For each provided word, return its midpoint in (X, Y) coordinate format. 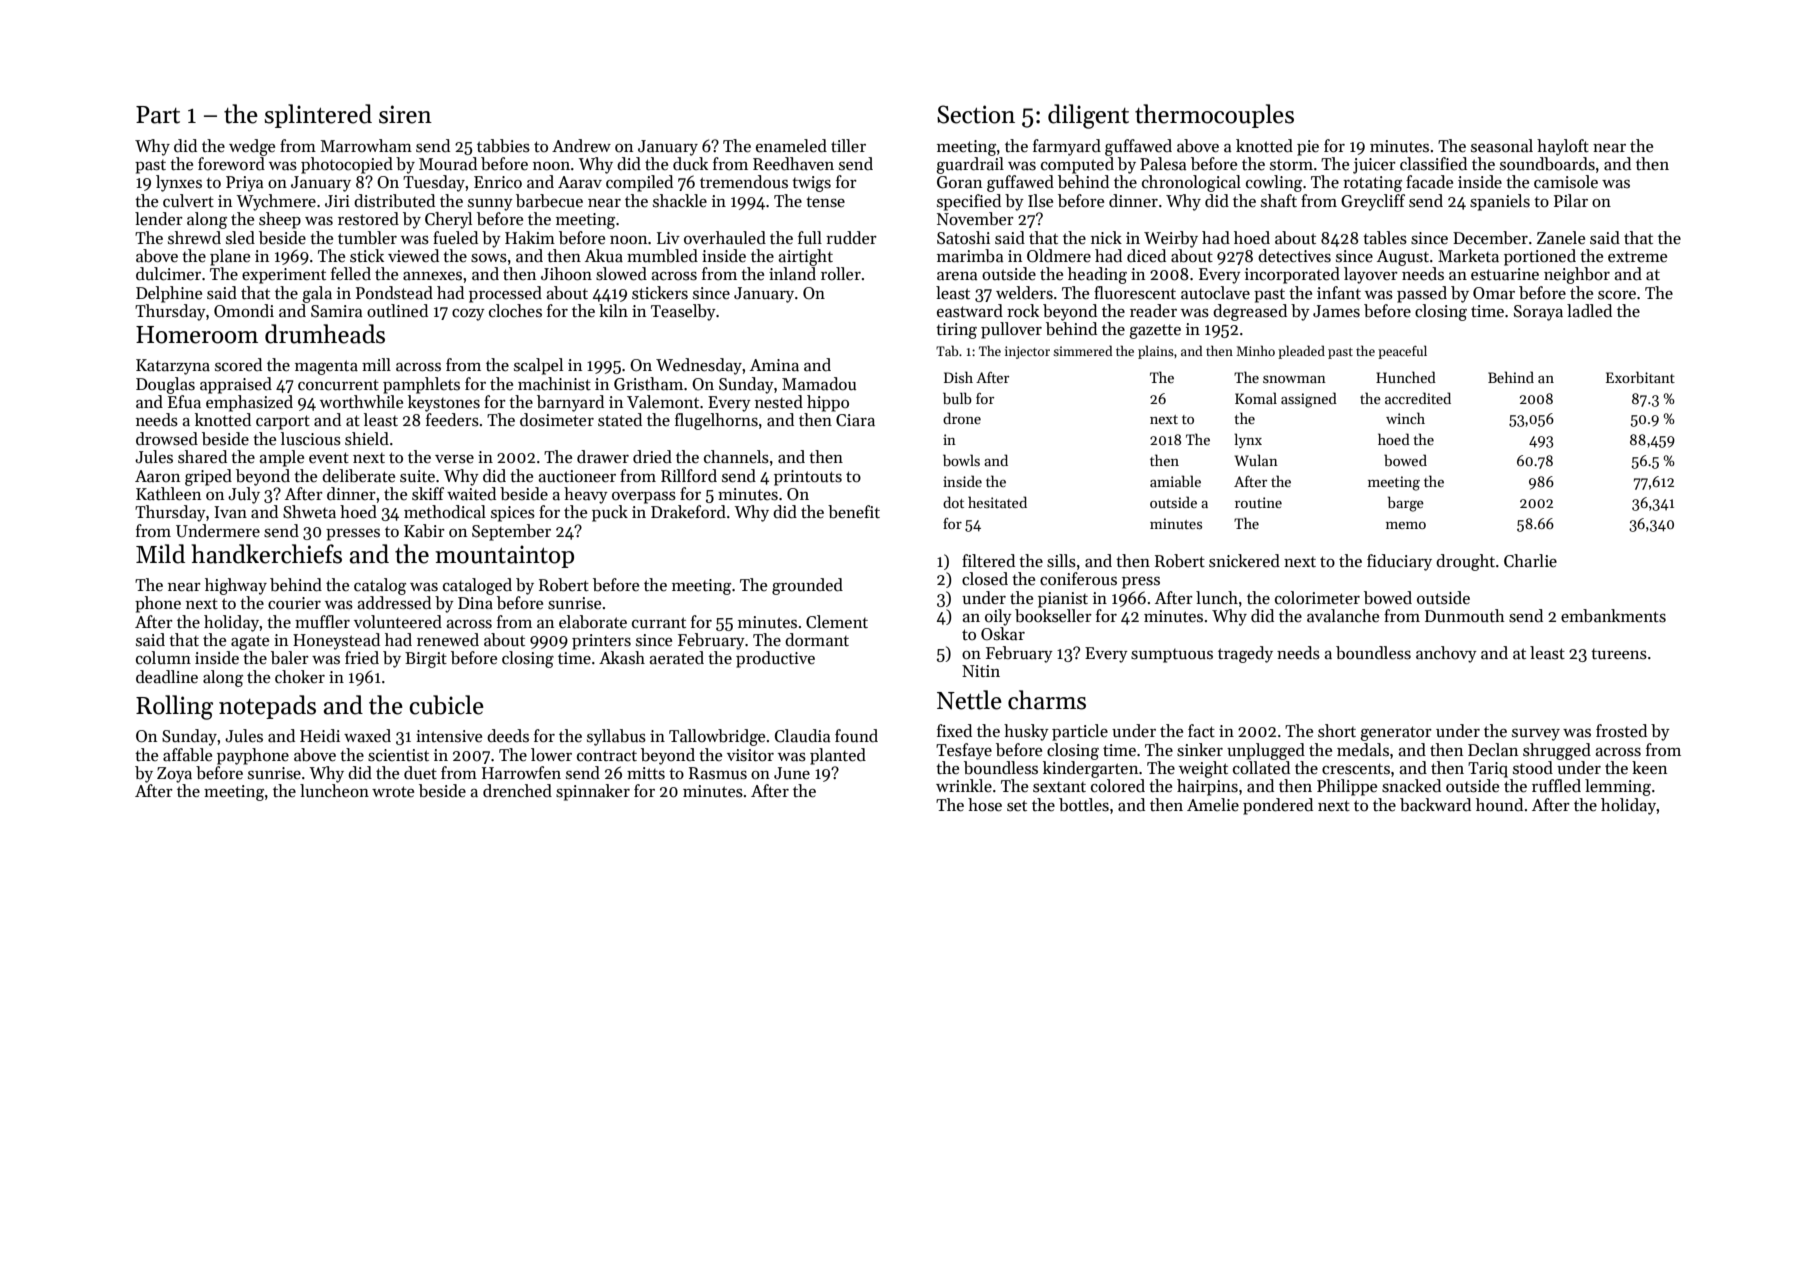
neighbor (1577, 275)
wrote (393, 792)
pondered (1278, 806)
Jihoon (566, 274)
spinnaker (593, 792)
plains (1156, 352)
